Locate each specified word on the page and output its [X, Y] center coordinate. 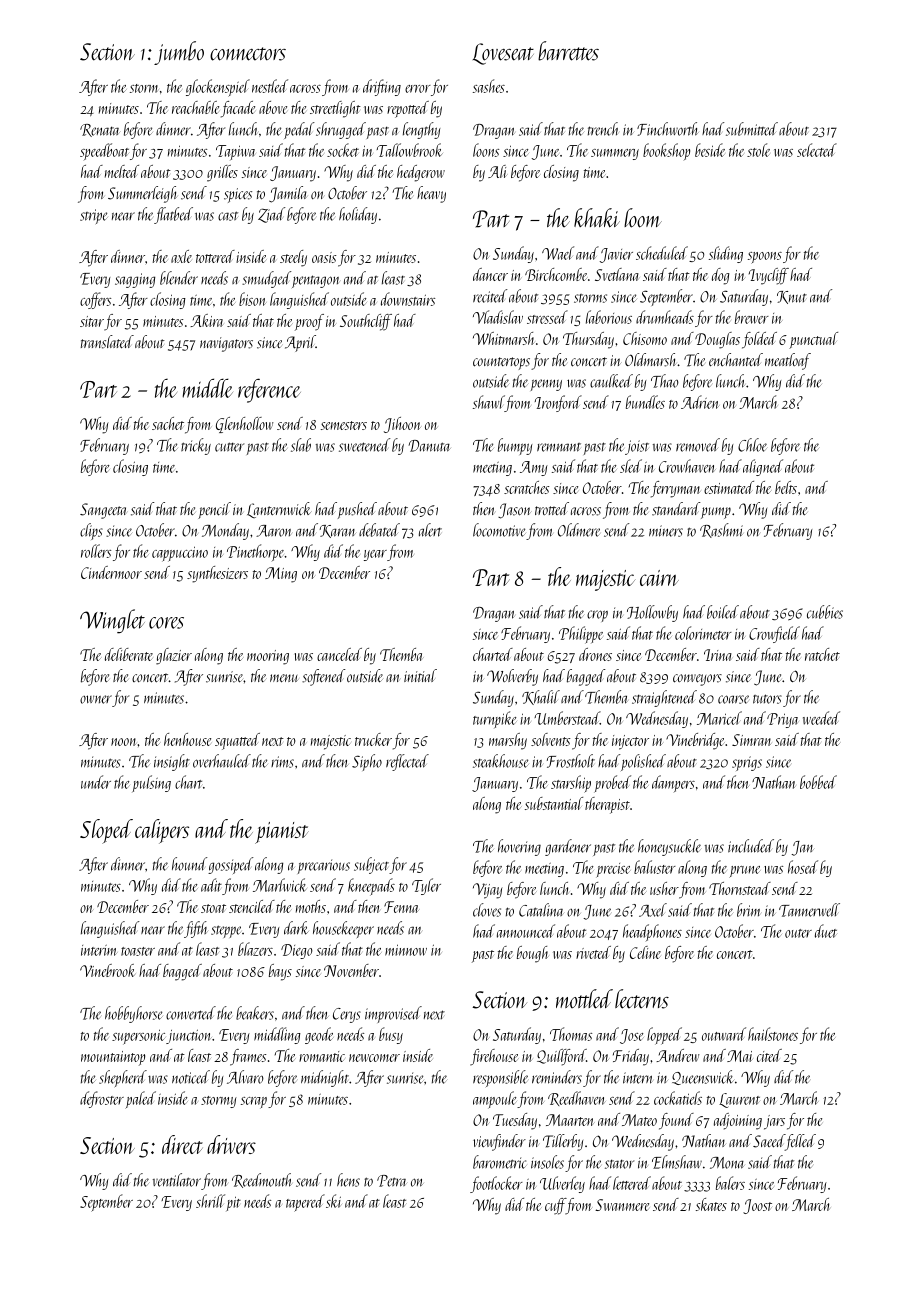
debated [379, 530]
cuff [555, 1206]
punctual [813, 340]
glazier [174, 656]
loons [486, 150]
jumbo [179, 53]
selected [817, 150]
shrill [210, 1201]
